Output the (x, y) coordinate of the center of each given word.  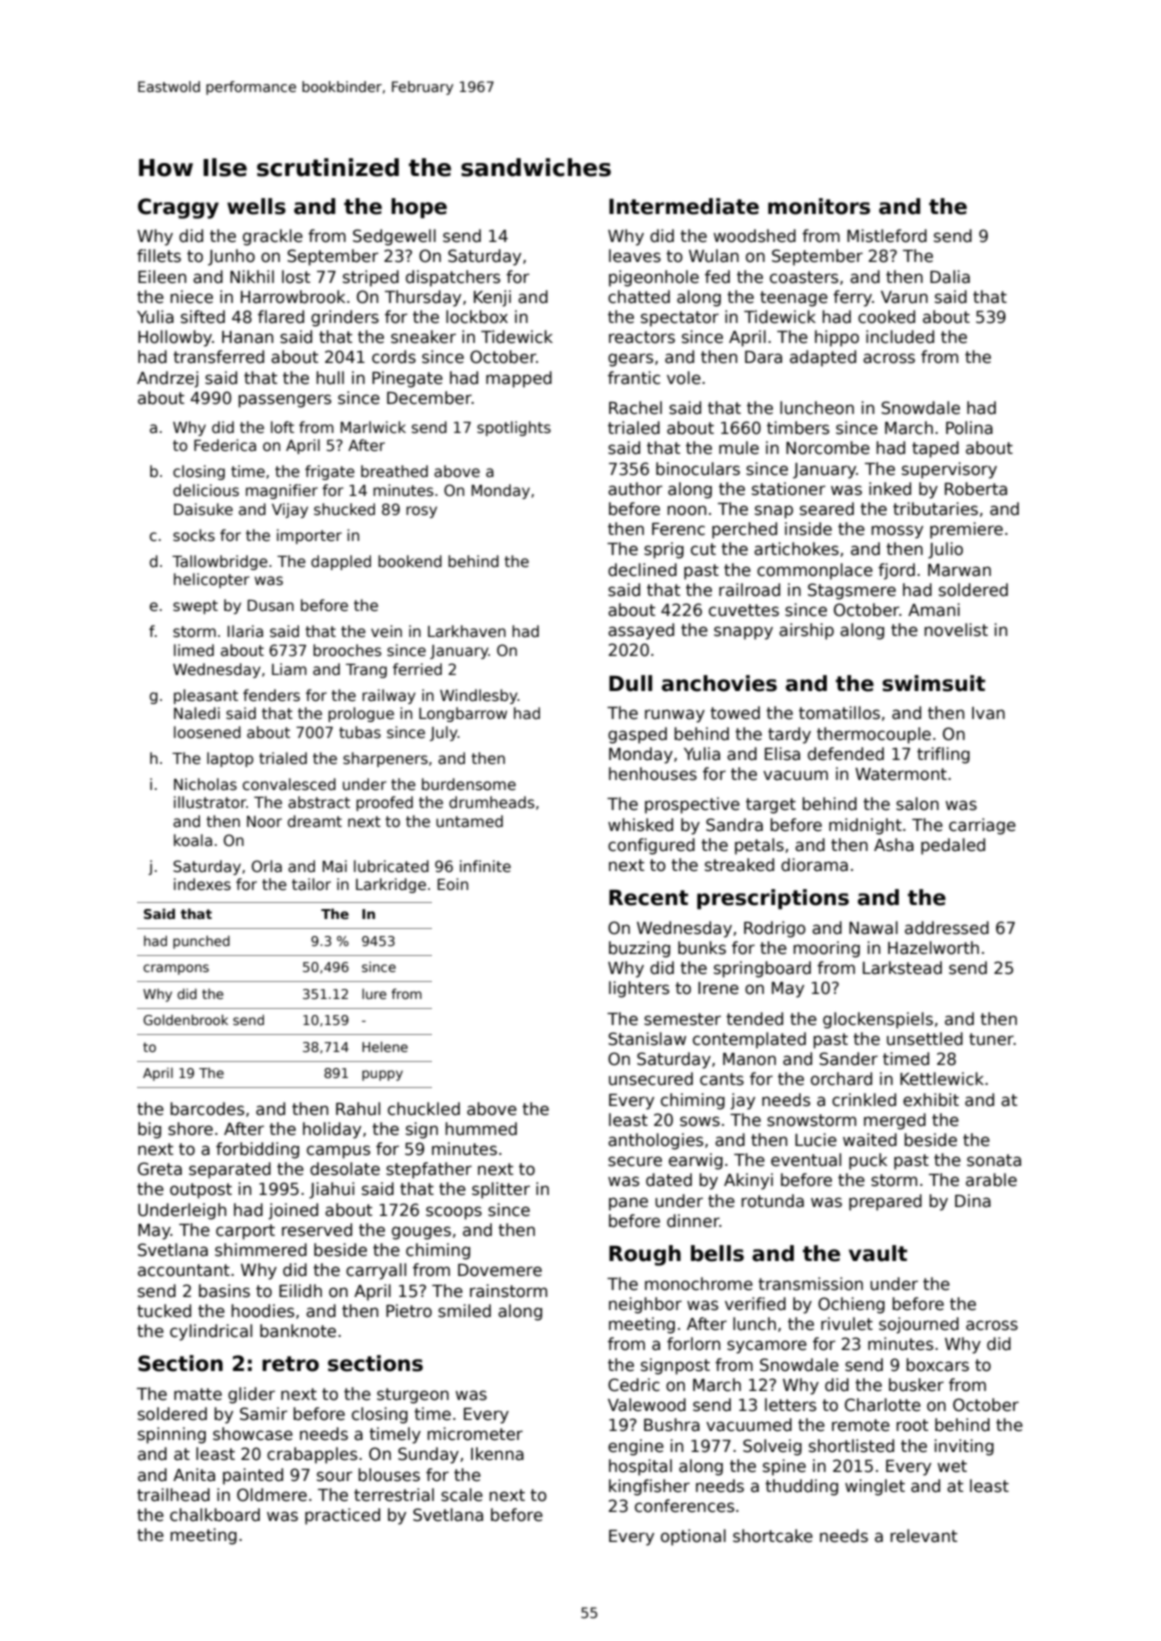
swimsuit (933, 683)
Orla (267, 866)
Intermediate (684, 206)
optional (693, 1537)
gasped (637, 735)
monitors (819, 206)
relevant (923, 1536)
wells (256, 206)
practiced (342, 1516)
